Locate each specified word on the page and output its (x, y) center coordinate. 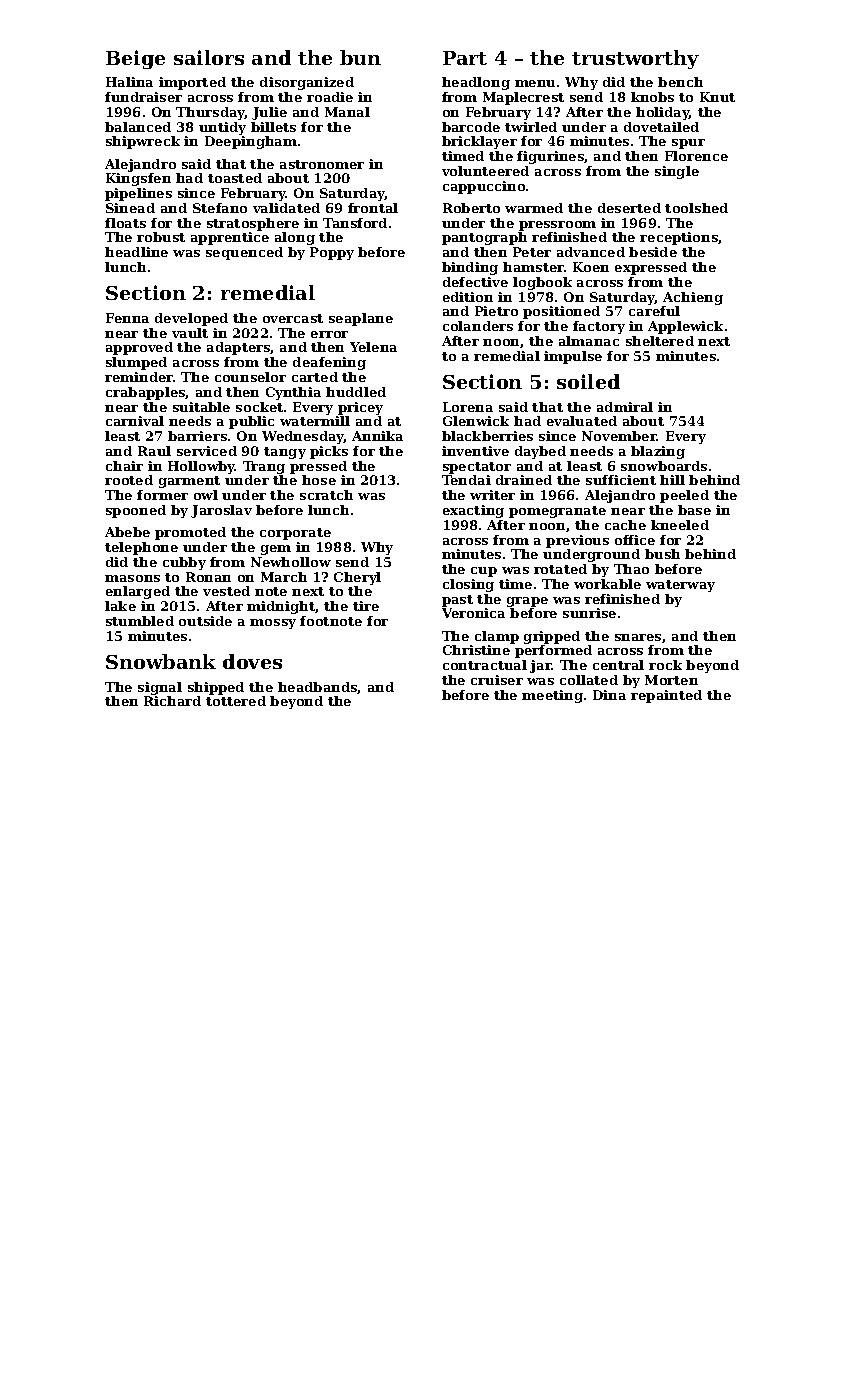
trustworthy (635, 59)
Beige (135, 59)
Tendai (466, 480)
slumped (136, 363)
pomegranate (557, 512)
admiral (625, 407)
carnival (135, 421)
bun (360, 57)
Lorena (468, 407)
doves (252, 661)
